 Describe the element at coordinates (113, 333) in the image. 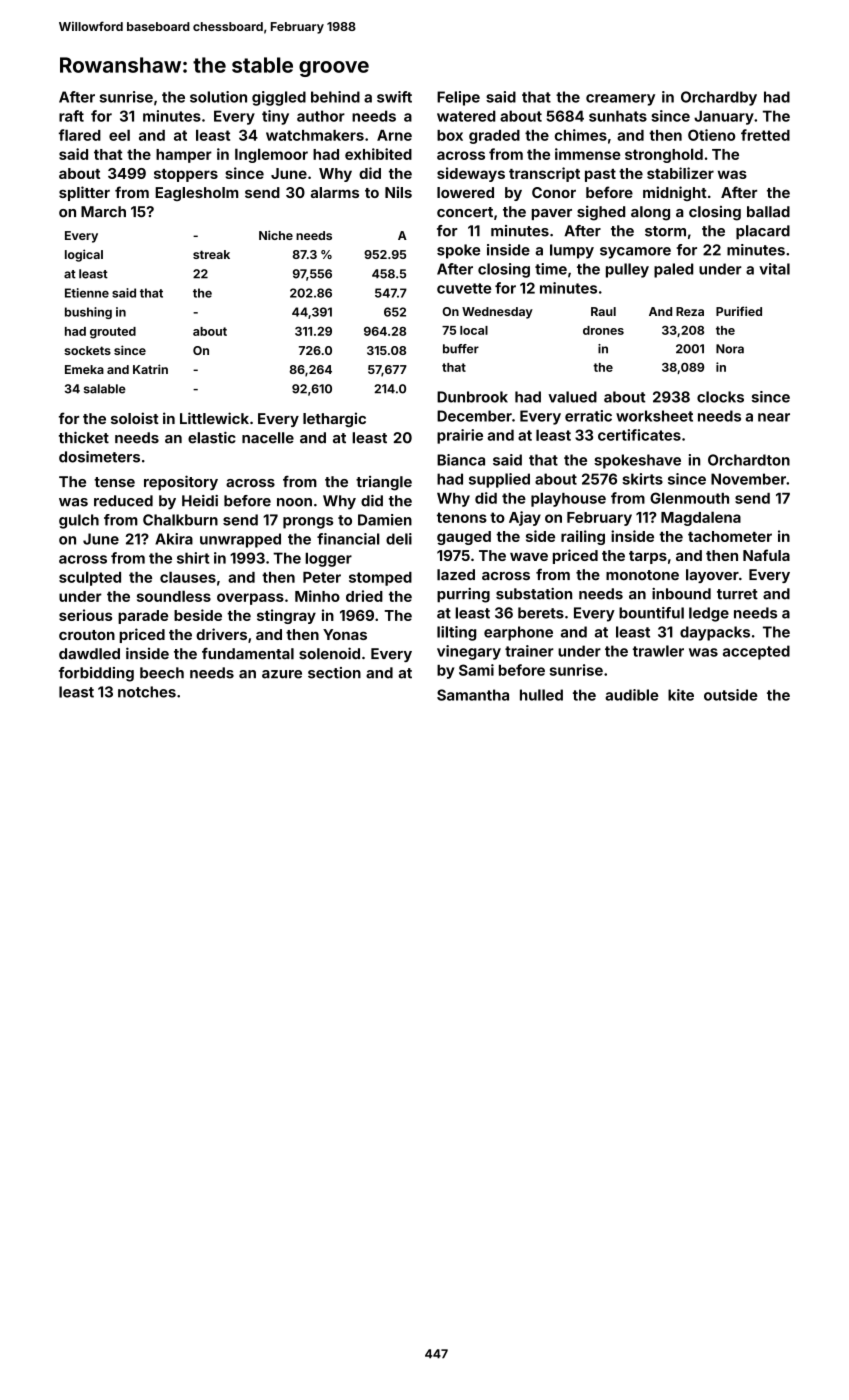

I see `grouted` at that location.
